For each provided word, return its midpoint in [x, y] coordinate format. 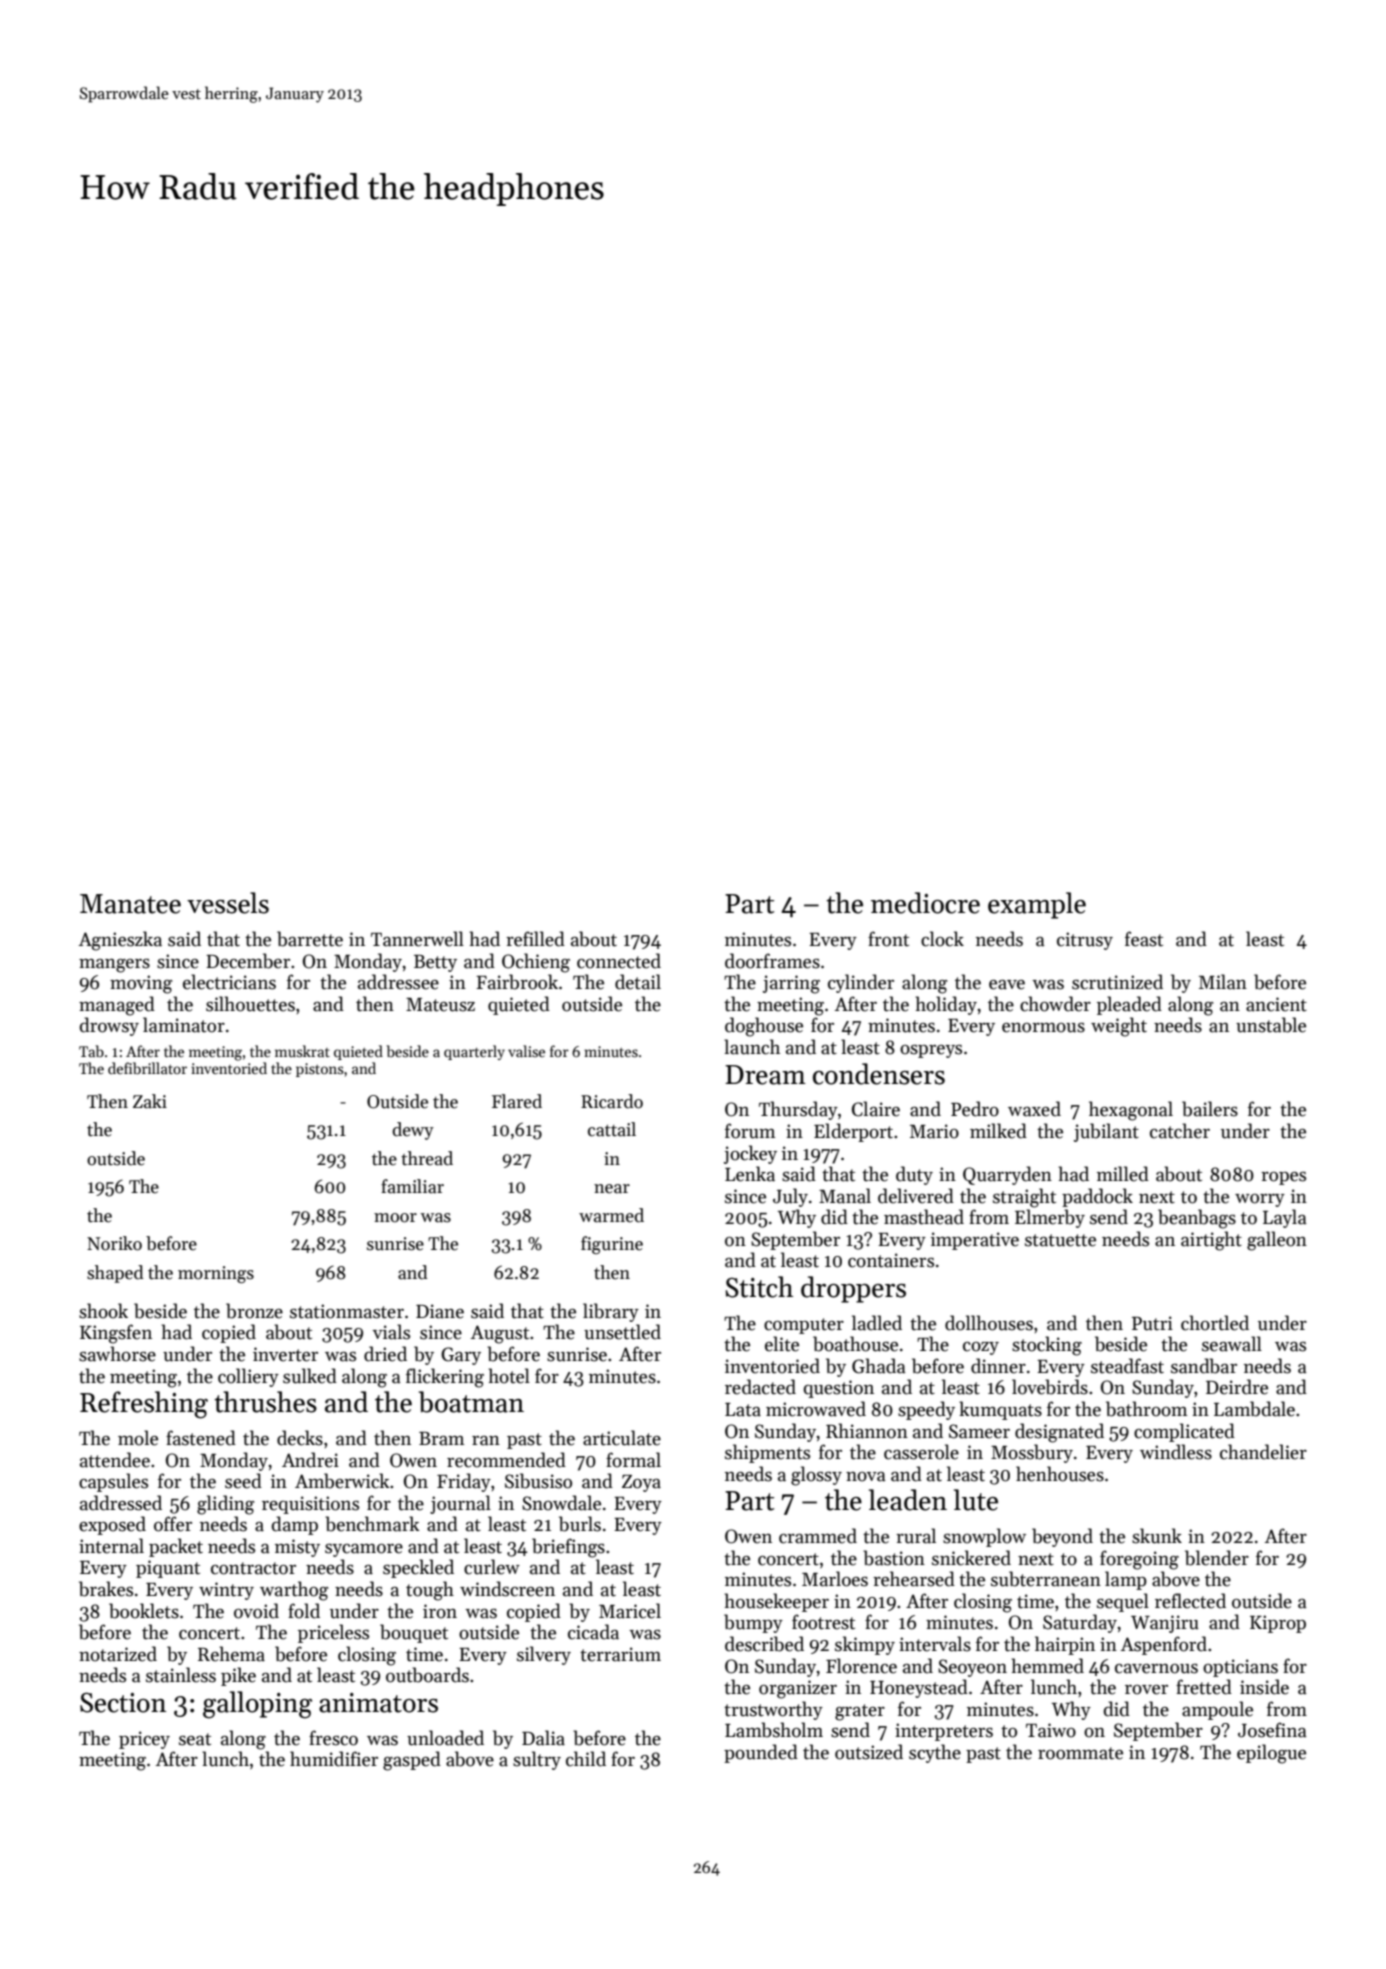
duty [914, 1175]
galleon [1277, 1241]
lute [976, 1500]
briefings [568, 1548]
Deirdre [1237, 1387]
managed [117, 1006]
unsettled [622, 1332]
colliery [248, 1377]
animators [378, 1703]
